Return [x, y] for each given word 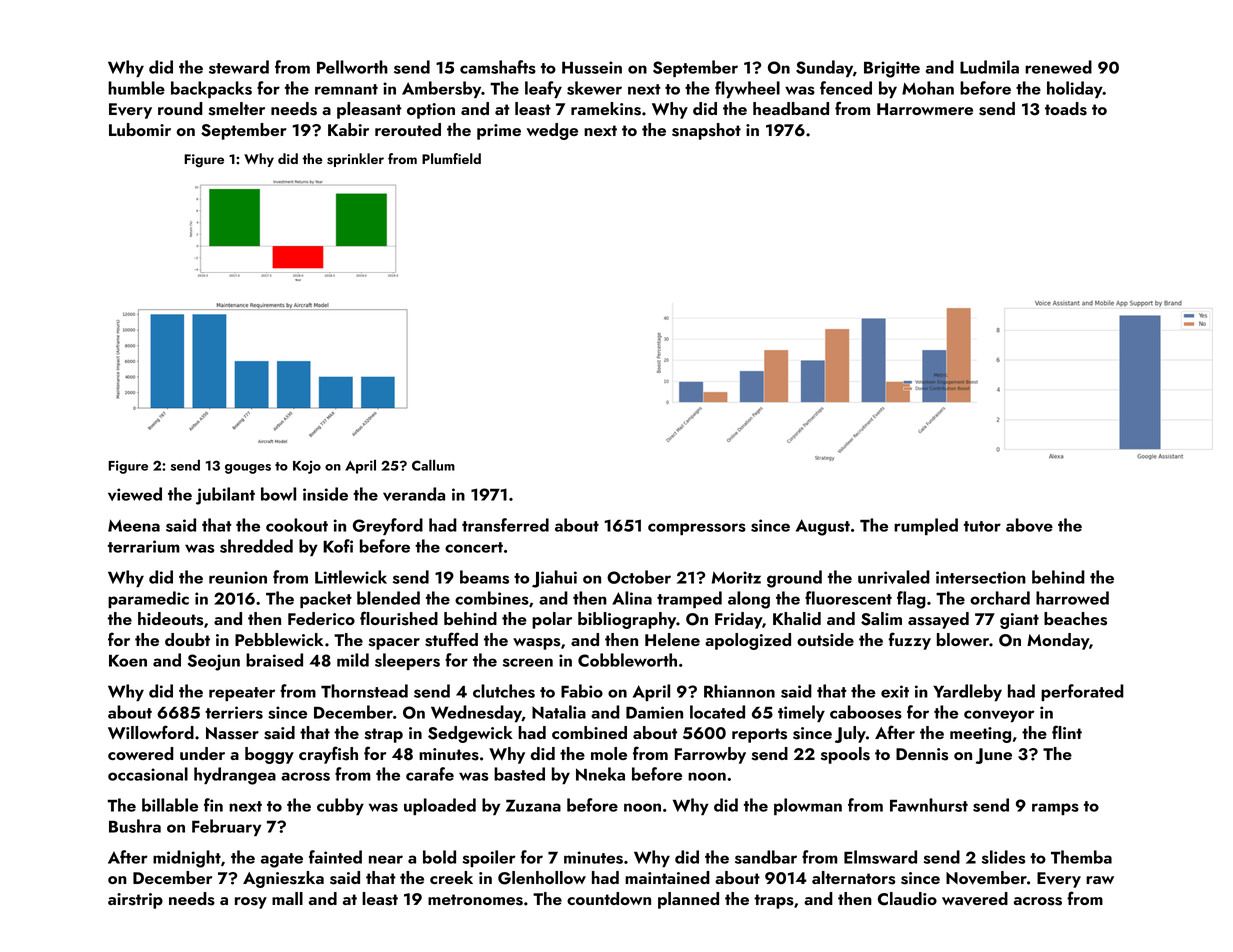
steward [239, 67]
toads [1066, 109]
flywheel [747, 89]
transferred [505, 525]
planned [688, 900]
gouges [248, 469]
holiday [1075, 89]
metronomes [475, 900]
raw [1100, 880]
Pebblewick [279, 639]
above [1029, 525]
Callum [433, 465]
